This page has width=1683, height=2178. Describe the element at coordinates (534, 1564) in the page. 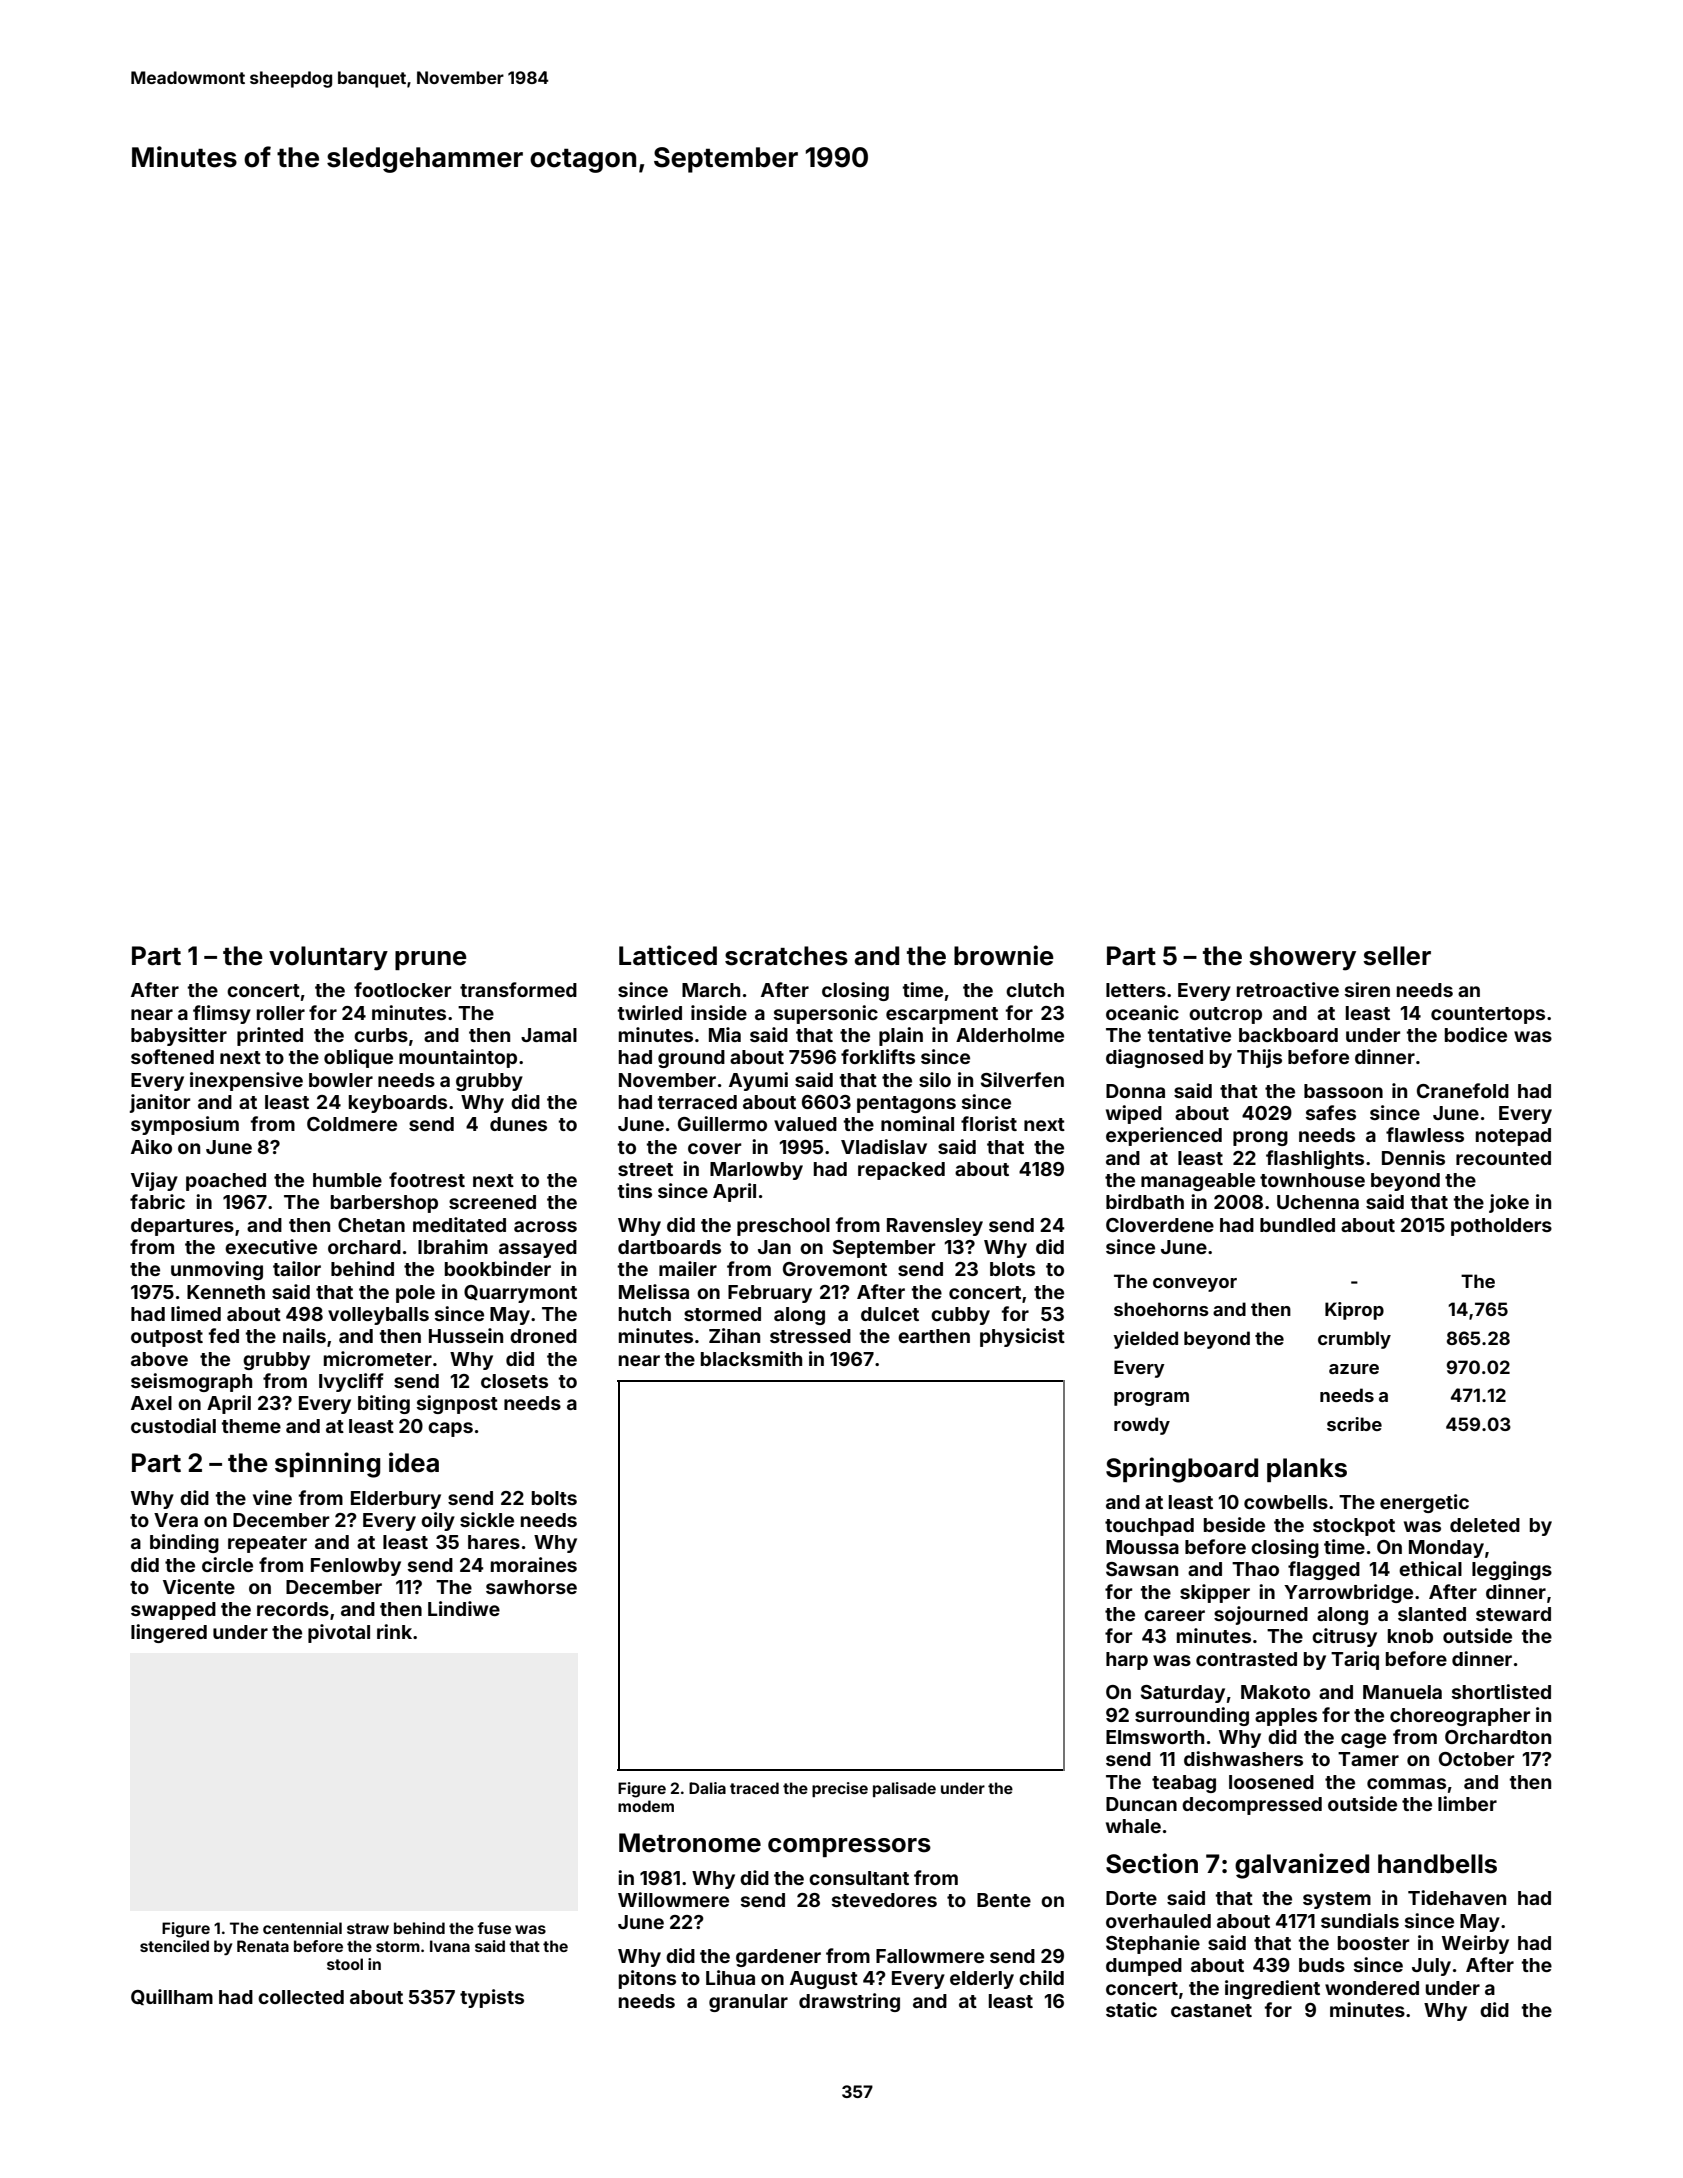

I see `moraines` at that location.
